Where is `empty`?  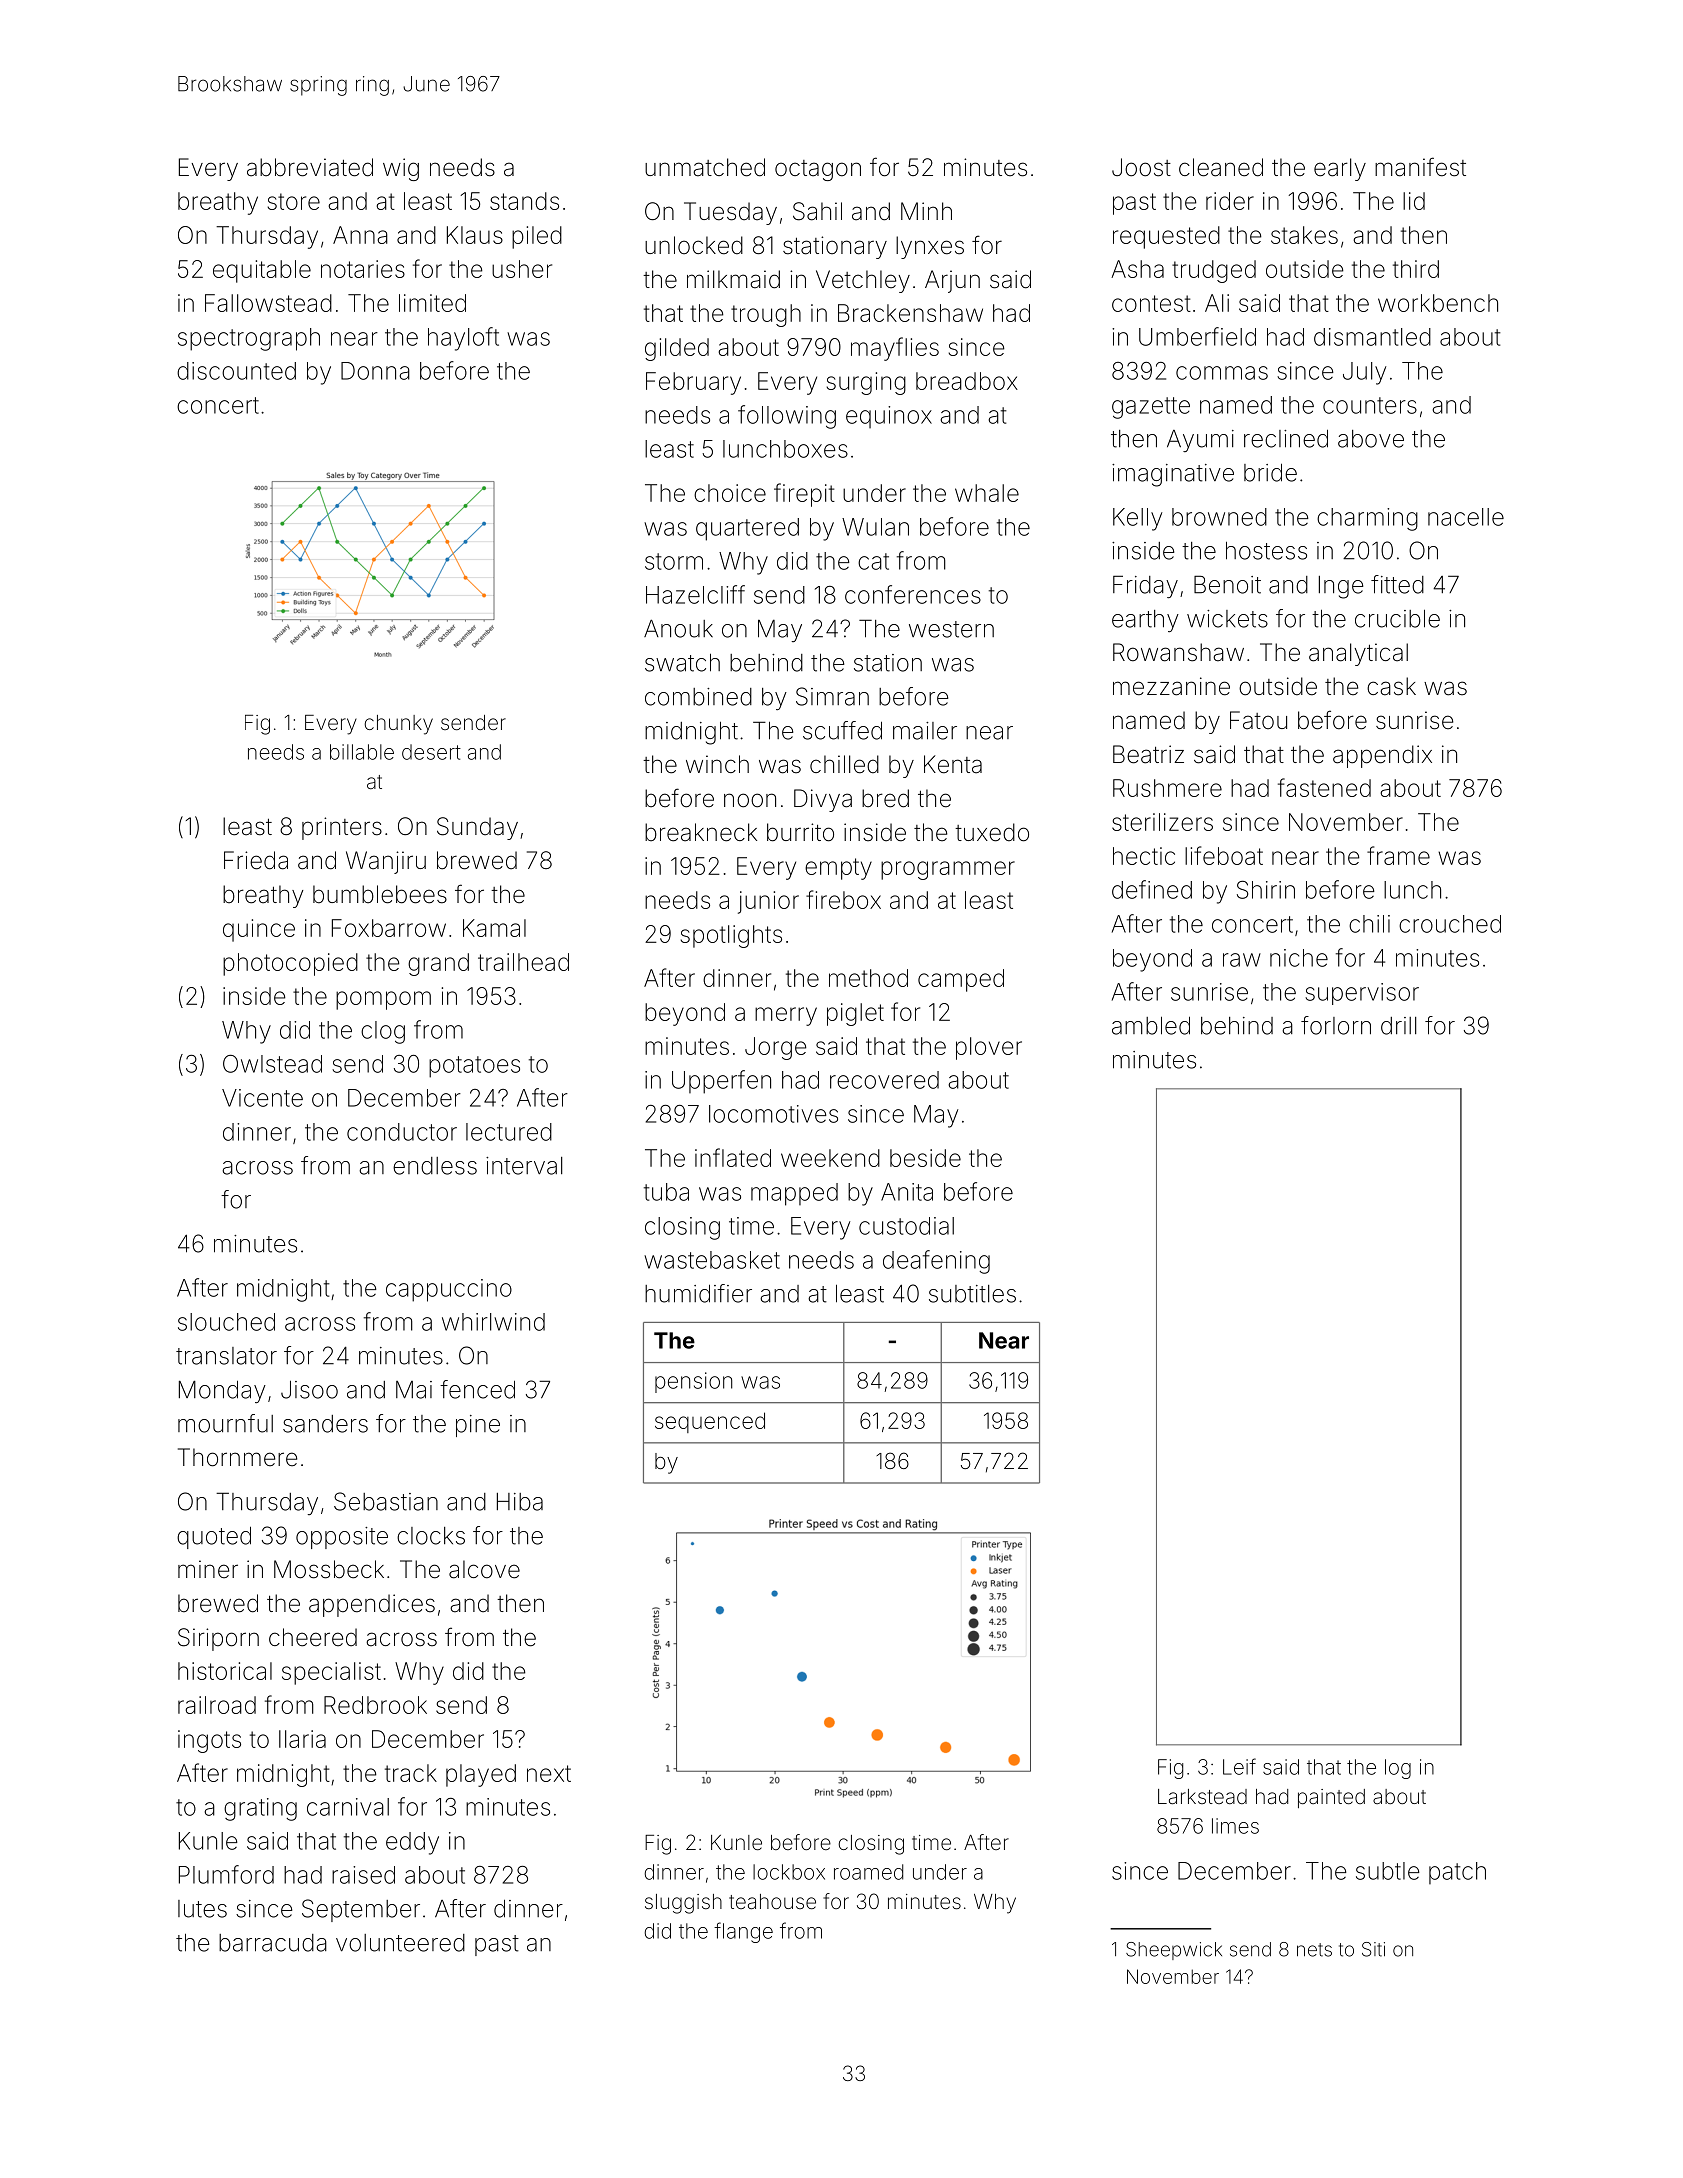
empty is located at coordinates (838, 869).
